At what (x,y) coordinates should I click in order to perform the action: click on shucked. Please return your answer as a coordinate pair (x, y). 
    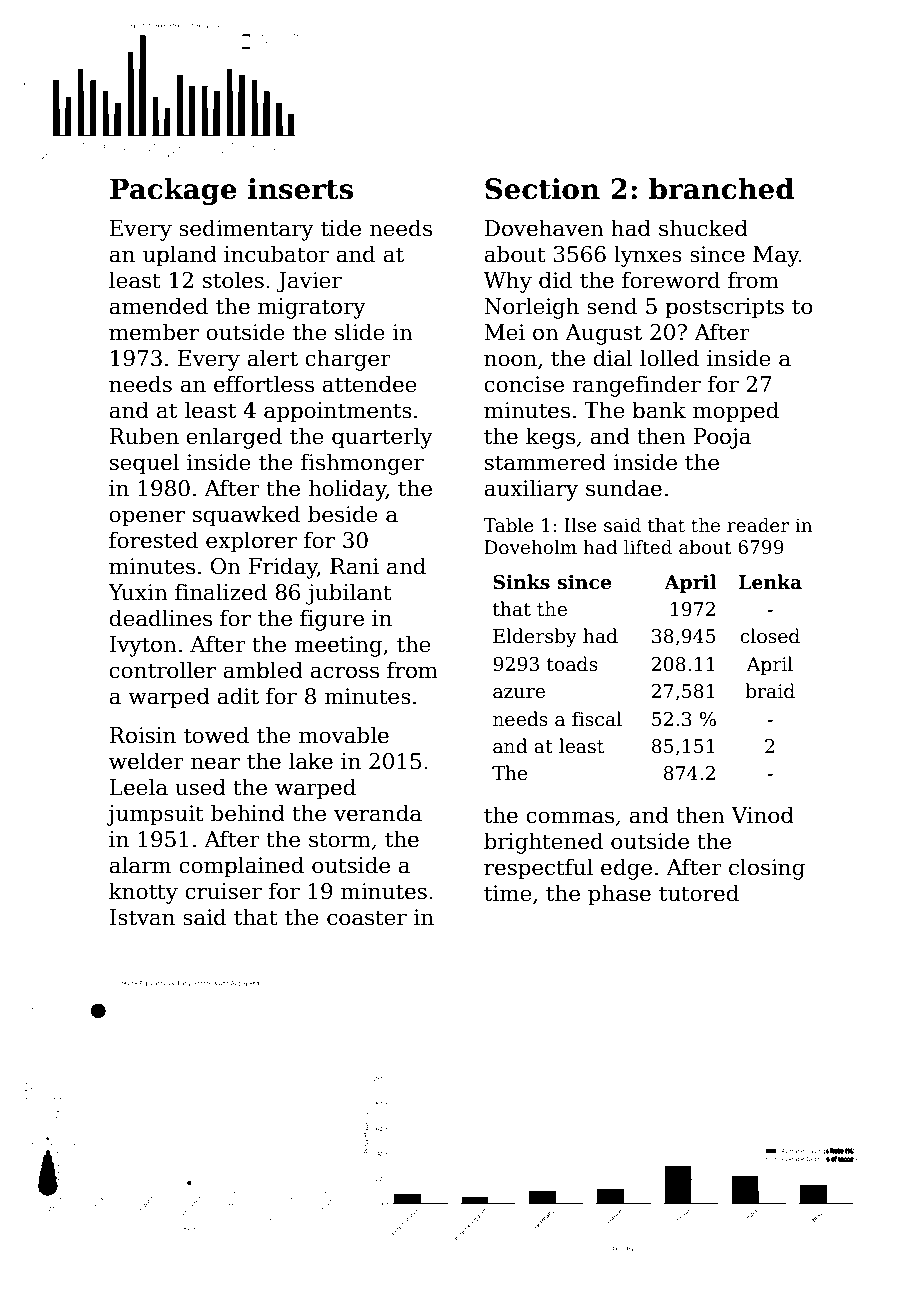
    Looking at the image, I should click on (703, 228).
